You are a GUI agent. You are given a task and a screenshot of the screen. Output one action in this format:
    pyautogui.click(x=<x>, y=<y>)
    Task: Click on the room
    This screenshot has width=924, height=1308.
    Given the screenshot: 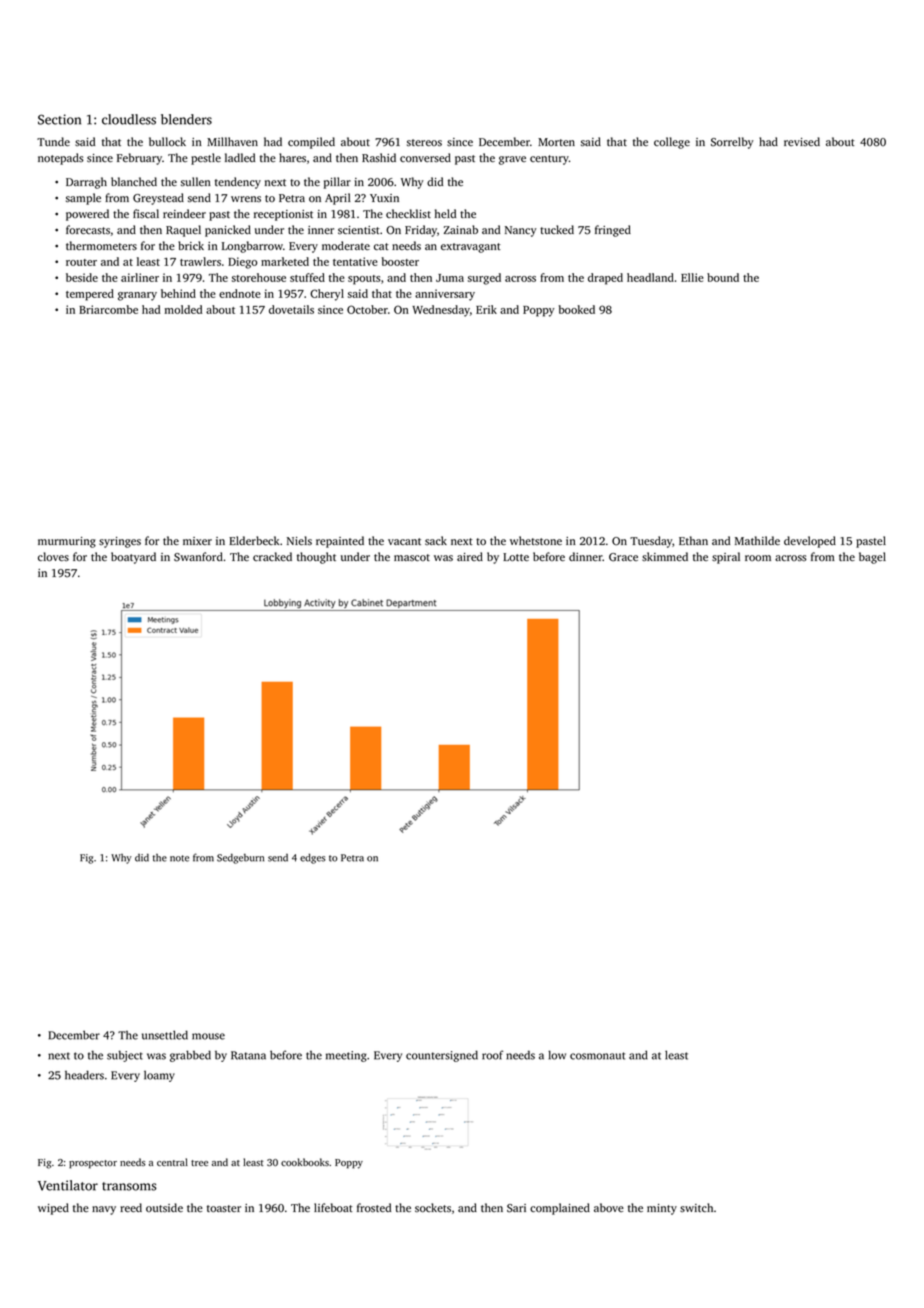 What is the action you would take?
    pyautogui.click(x=758, y=558)
